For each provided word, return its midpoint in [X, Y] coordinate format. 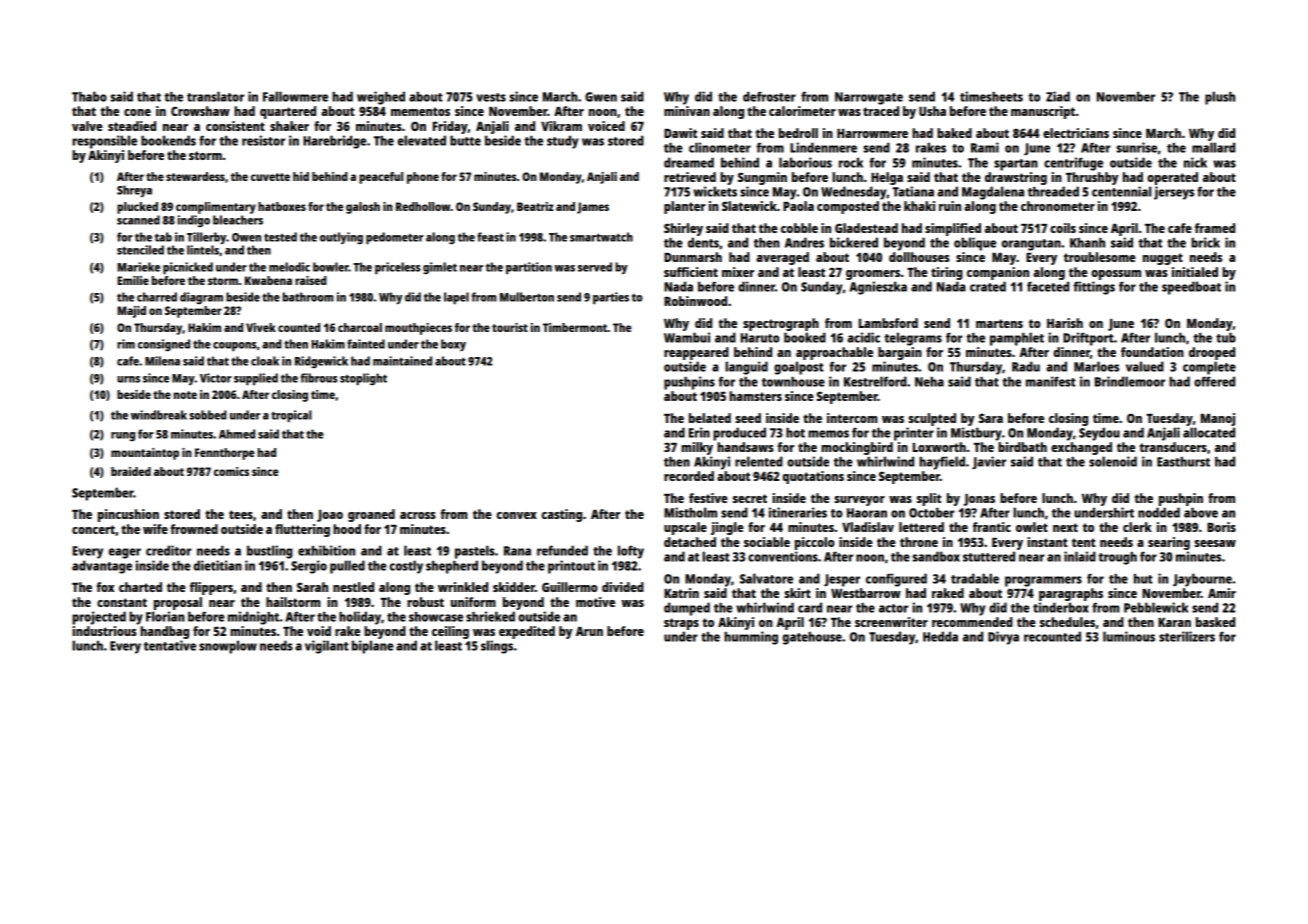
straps [681, 624]
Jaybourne [1202, 580]
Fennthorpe [225, 454]
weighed [381, 98]
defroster [769, 96]
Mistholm [690, 512]
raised [311, 280]
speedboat [1191, 288]
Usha [932, 111]
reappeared [696, 353]
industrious [104, 631]
